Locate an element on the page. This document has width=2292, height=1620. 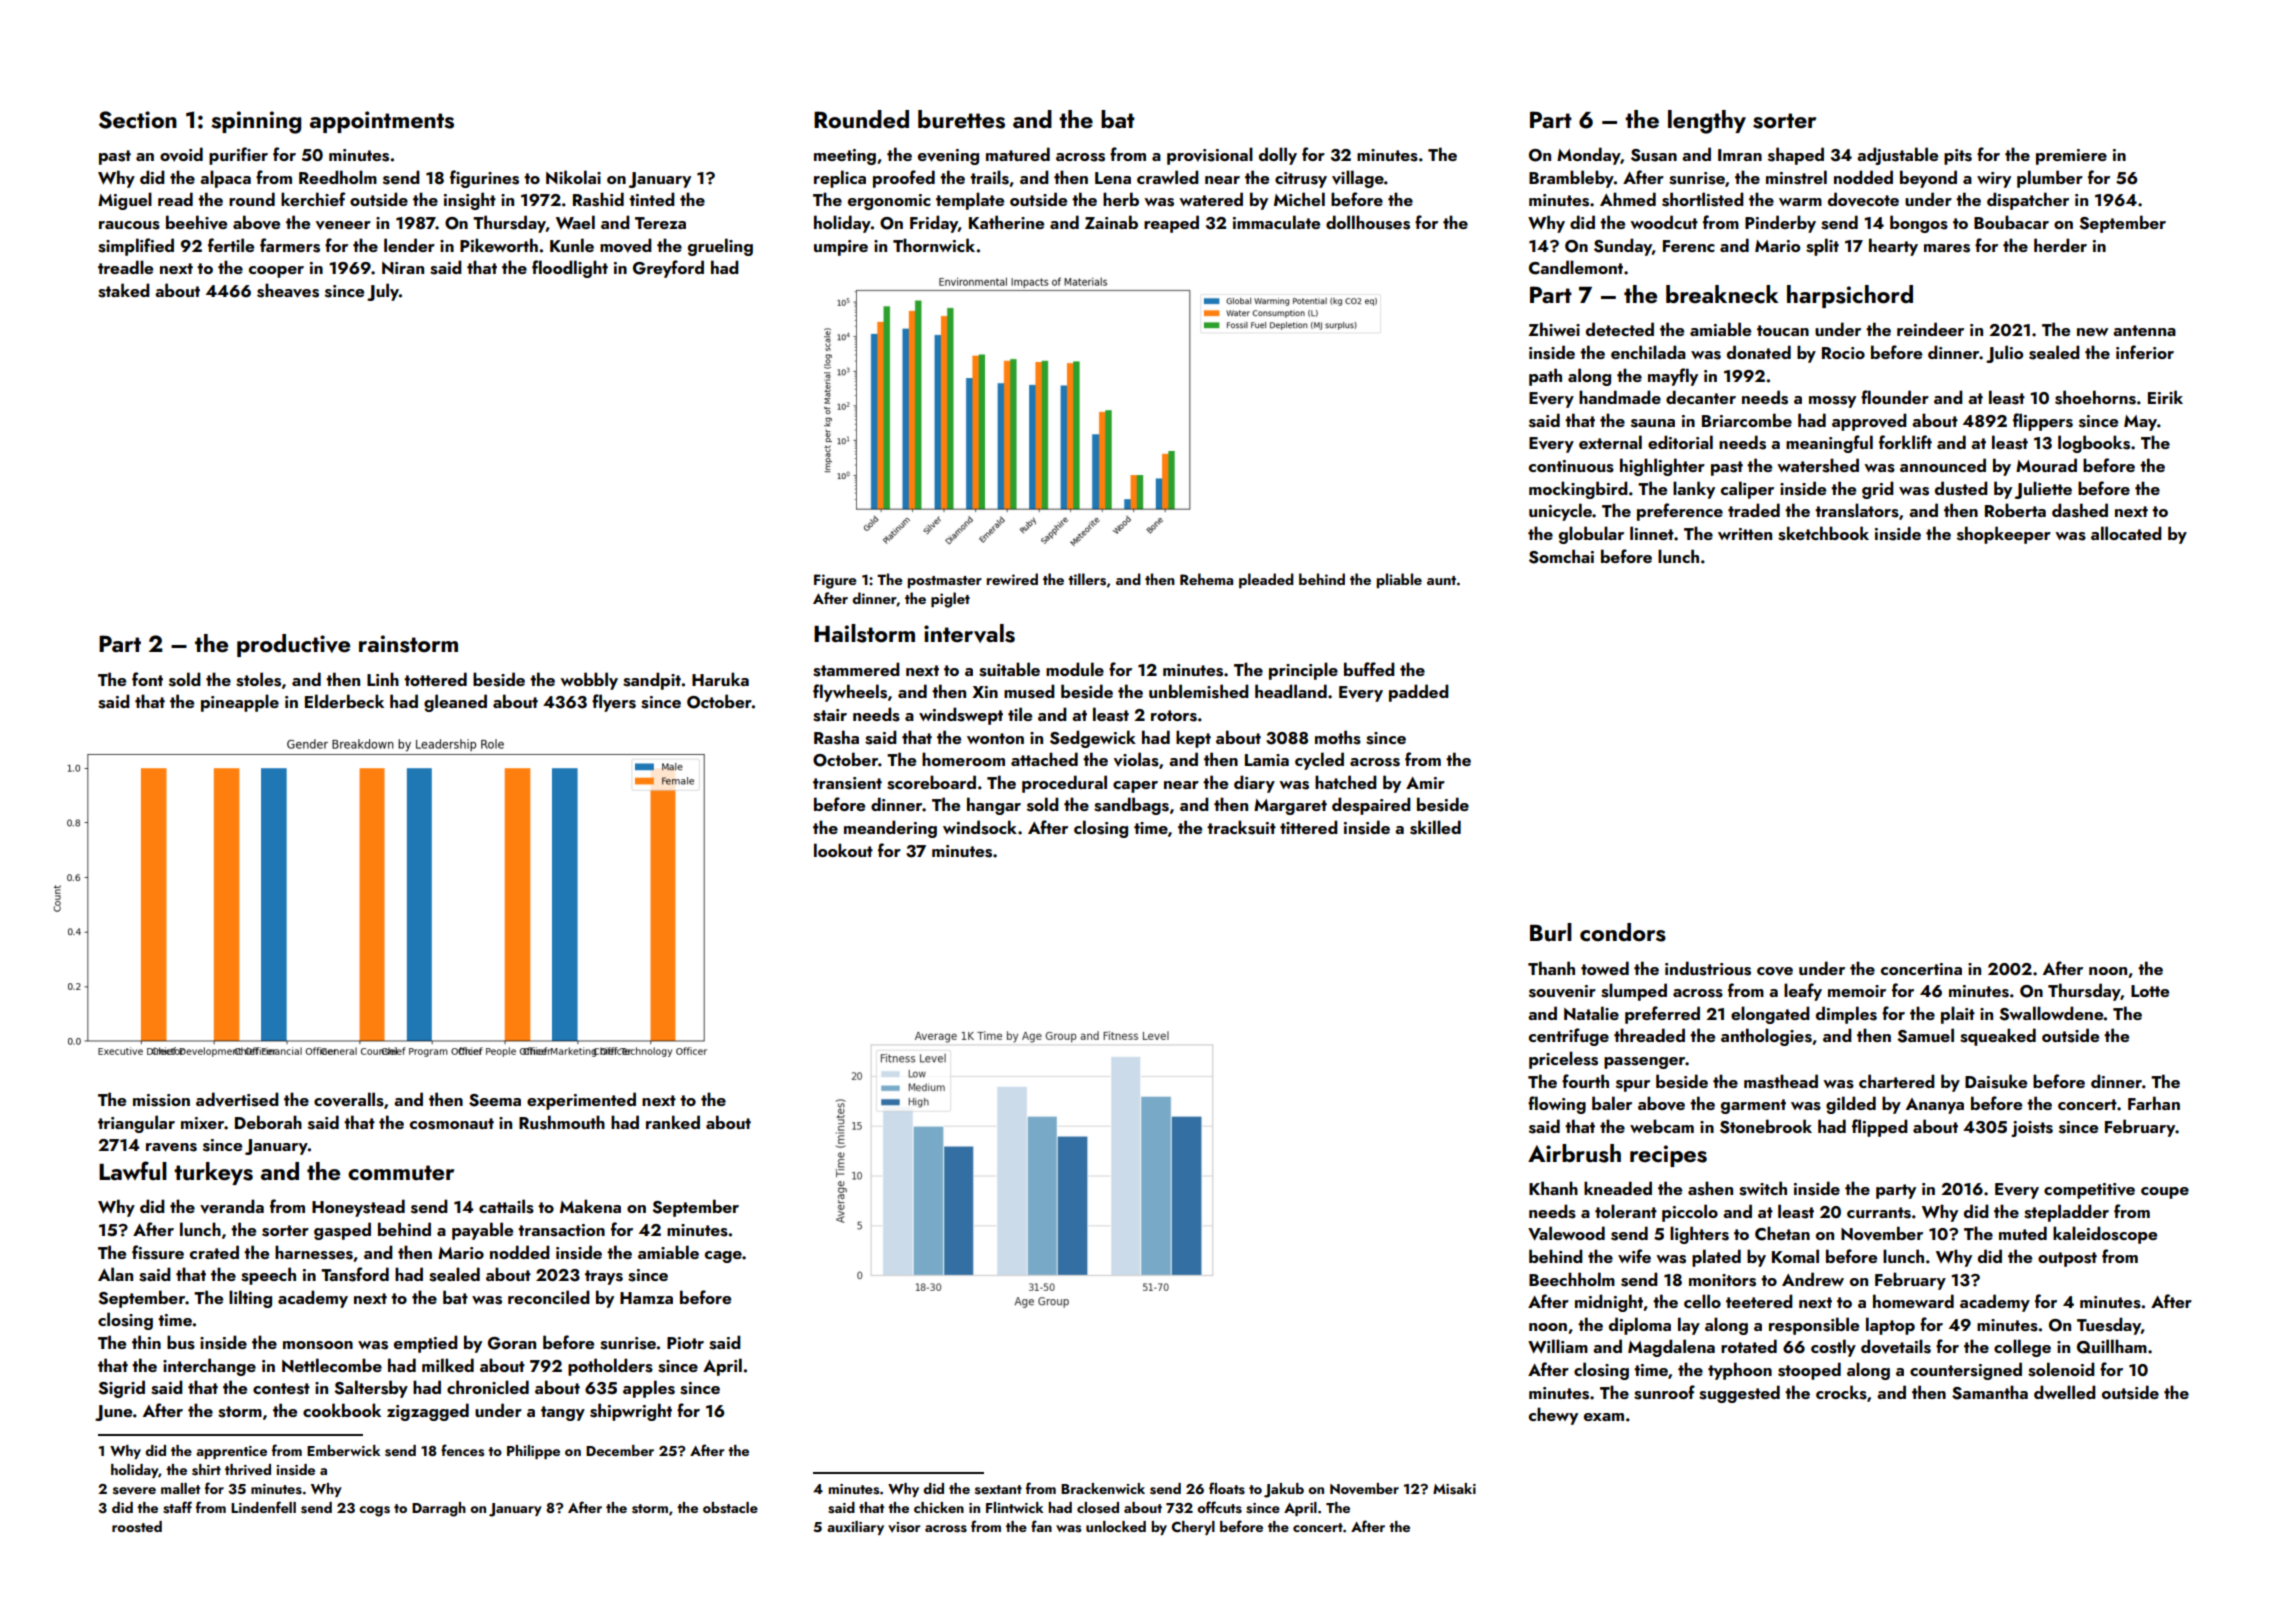
village is located at coordinates (1358, 179).
